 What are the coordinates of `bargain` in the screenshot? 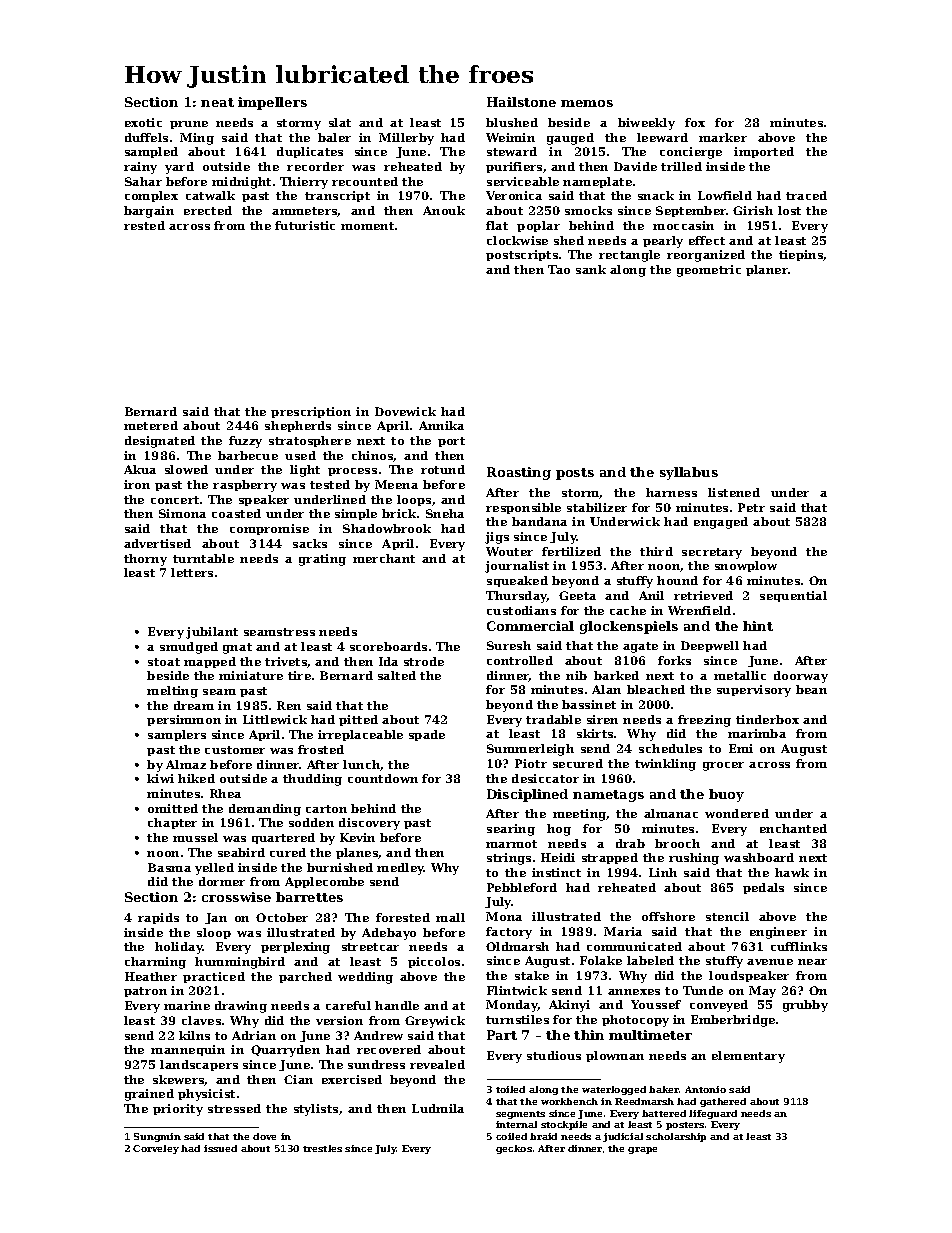 It's located at (149, 212).
